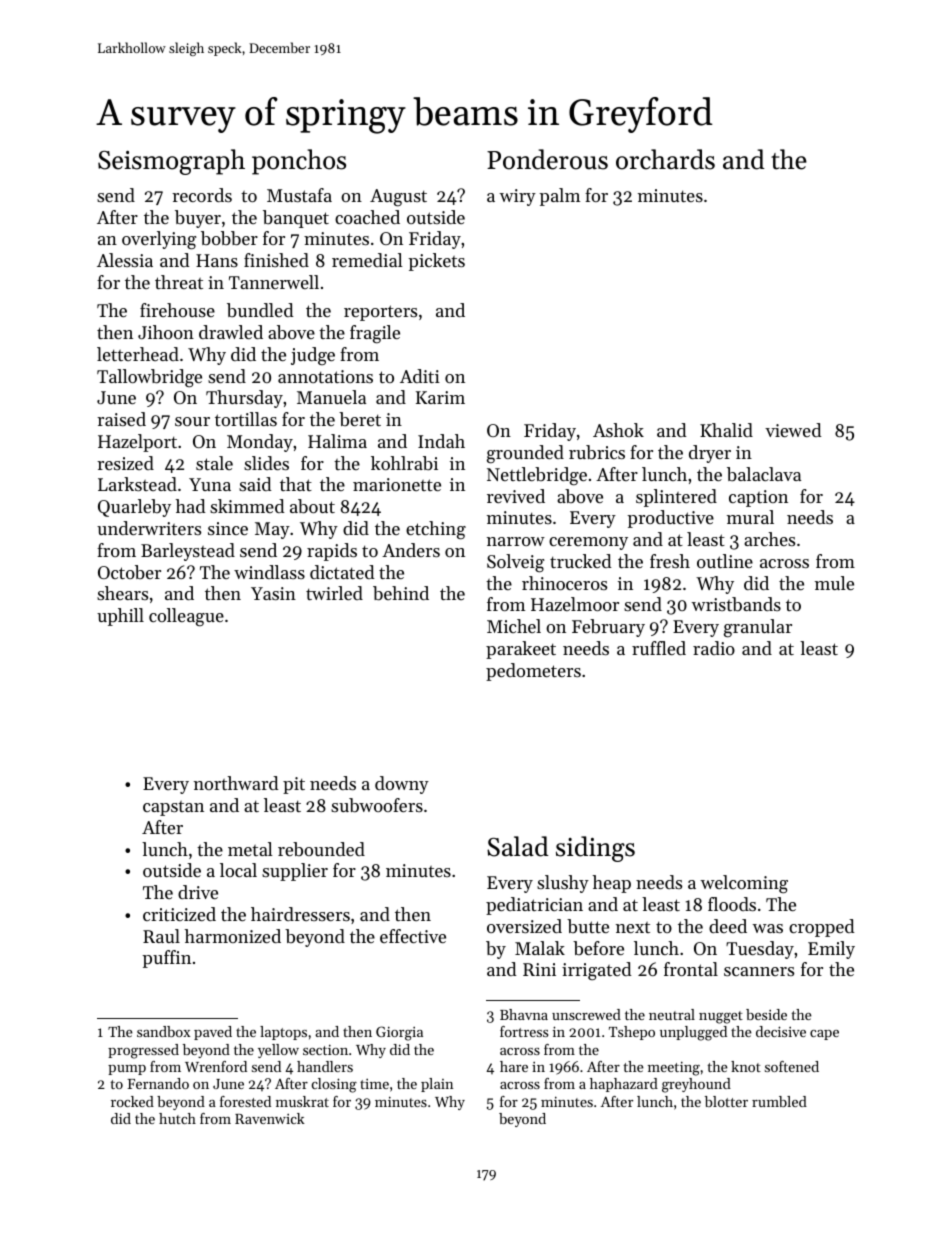 This document has width=952, height=1233. What do you see at coordinates (399, 1033) in the document?
I see `Giorgia` at bounding box center [399, 1033].
